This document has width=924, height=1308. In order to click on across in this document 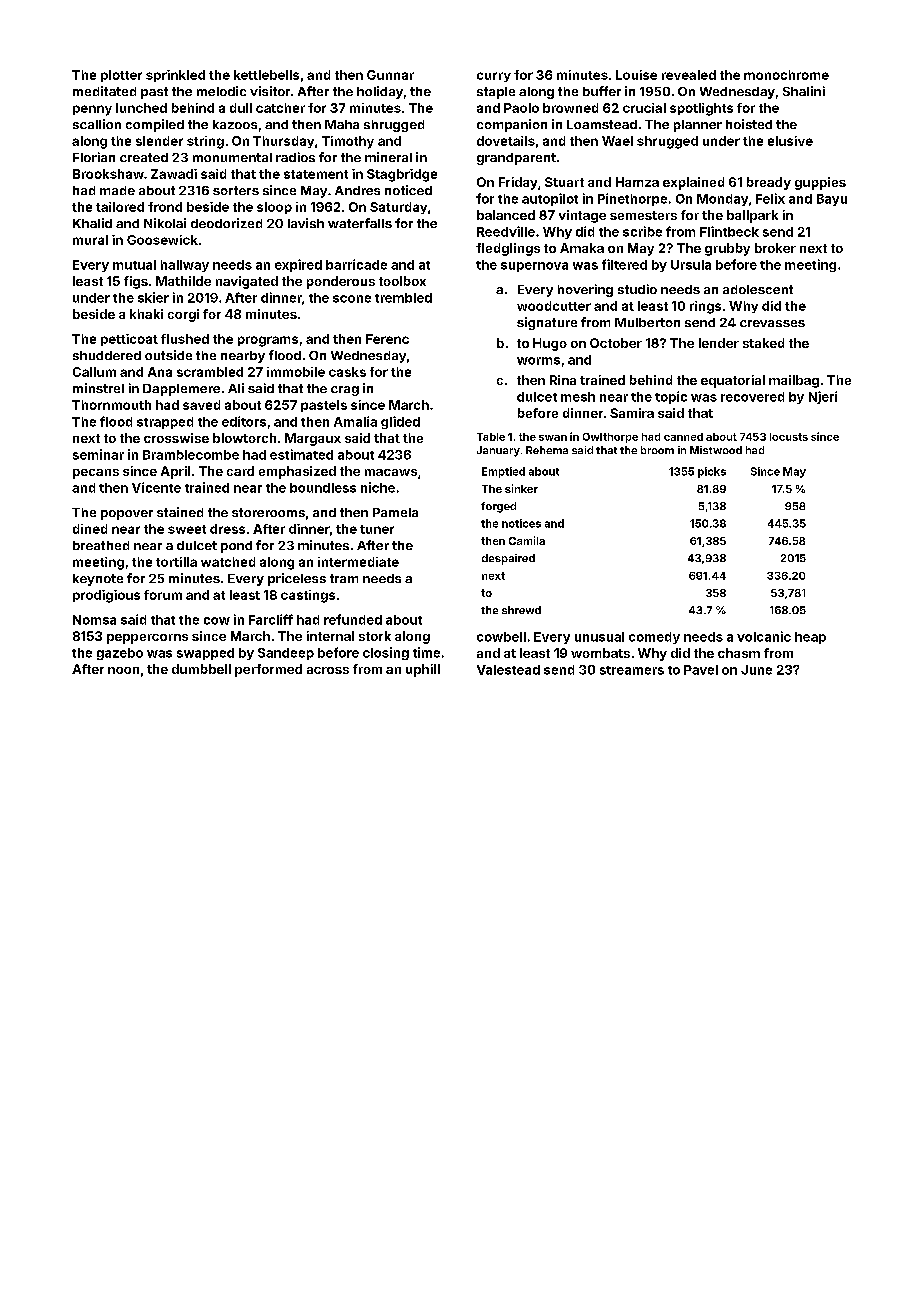, I will do `click(328, 670)`.
